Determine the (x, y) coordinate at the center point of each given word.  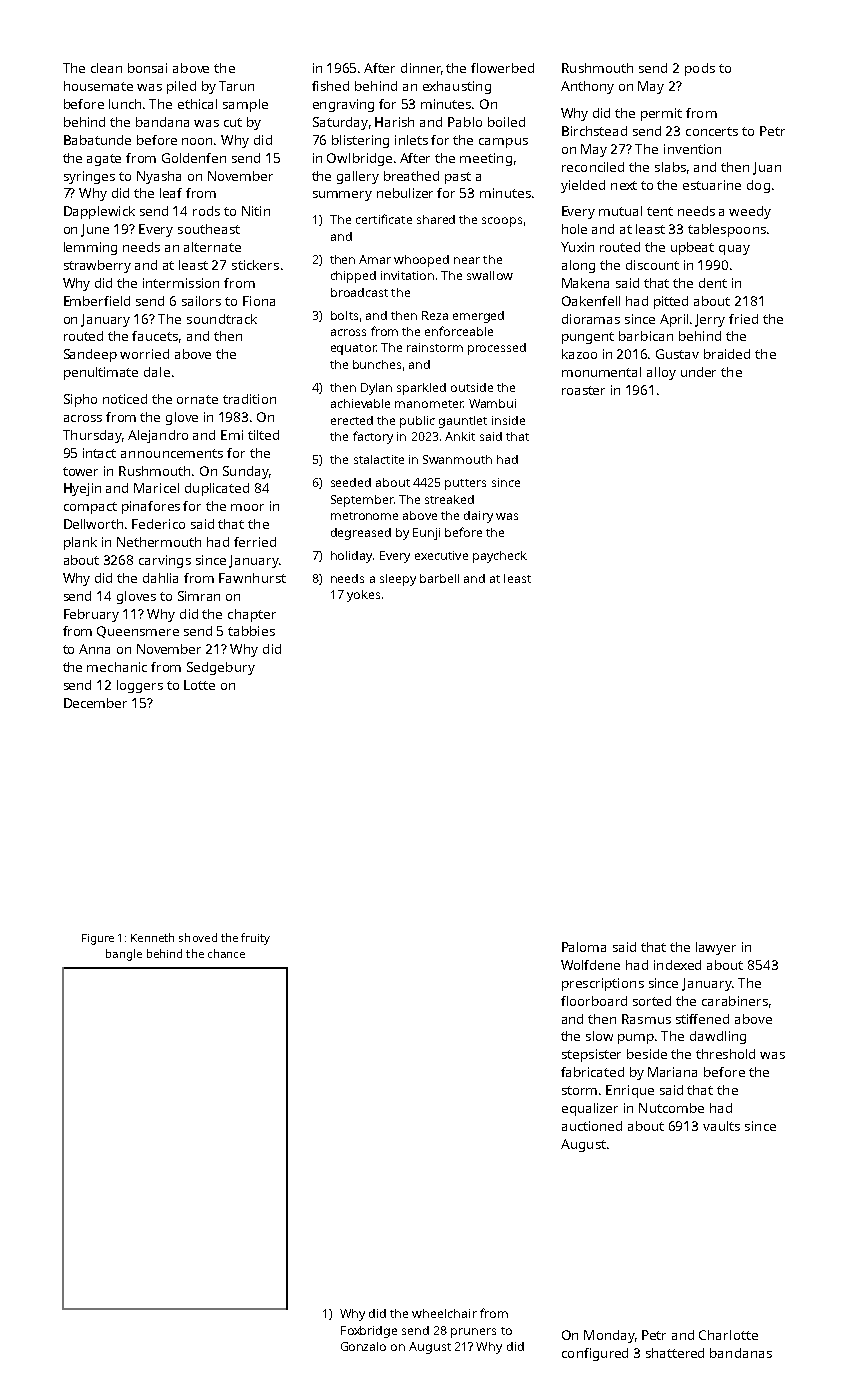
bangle (124, 955)
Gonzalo (363, 1346)
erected (352, 420)
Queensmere (138, 632)
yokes (363, 596)
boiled (506, 122)
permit (661, 114)
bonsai (147, 68)
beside (647, 1054)
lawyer (716, 948)
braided (727, 354)
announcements (172, 453)
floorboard (594, 1001)
